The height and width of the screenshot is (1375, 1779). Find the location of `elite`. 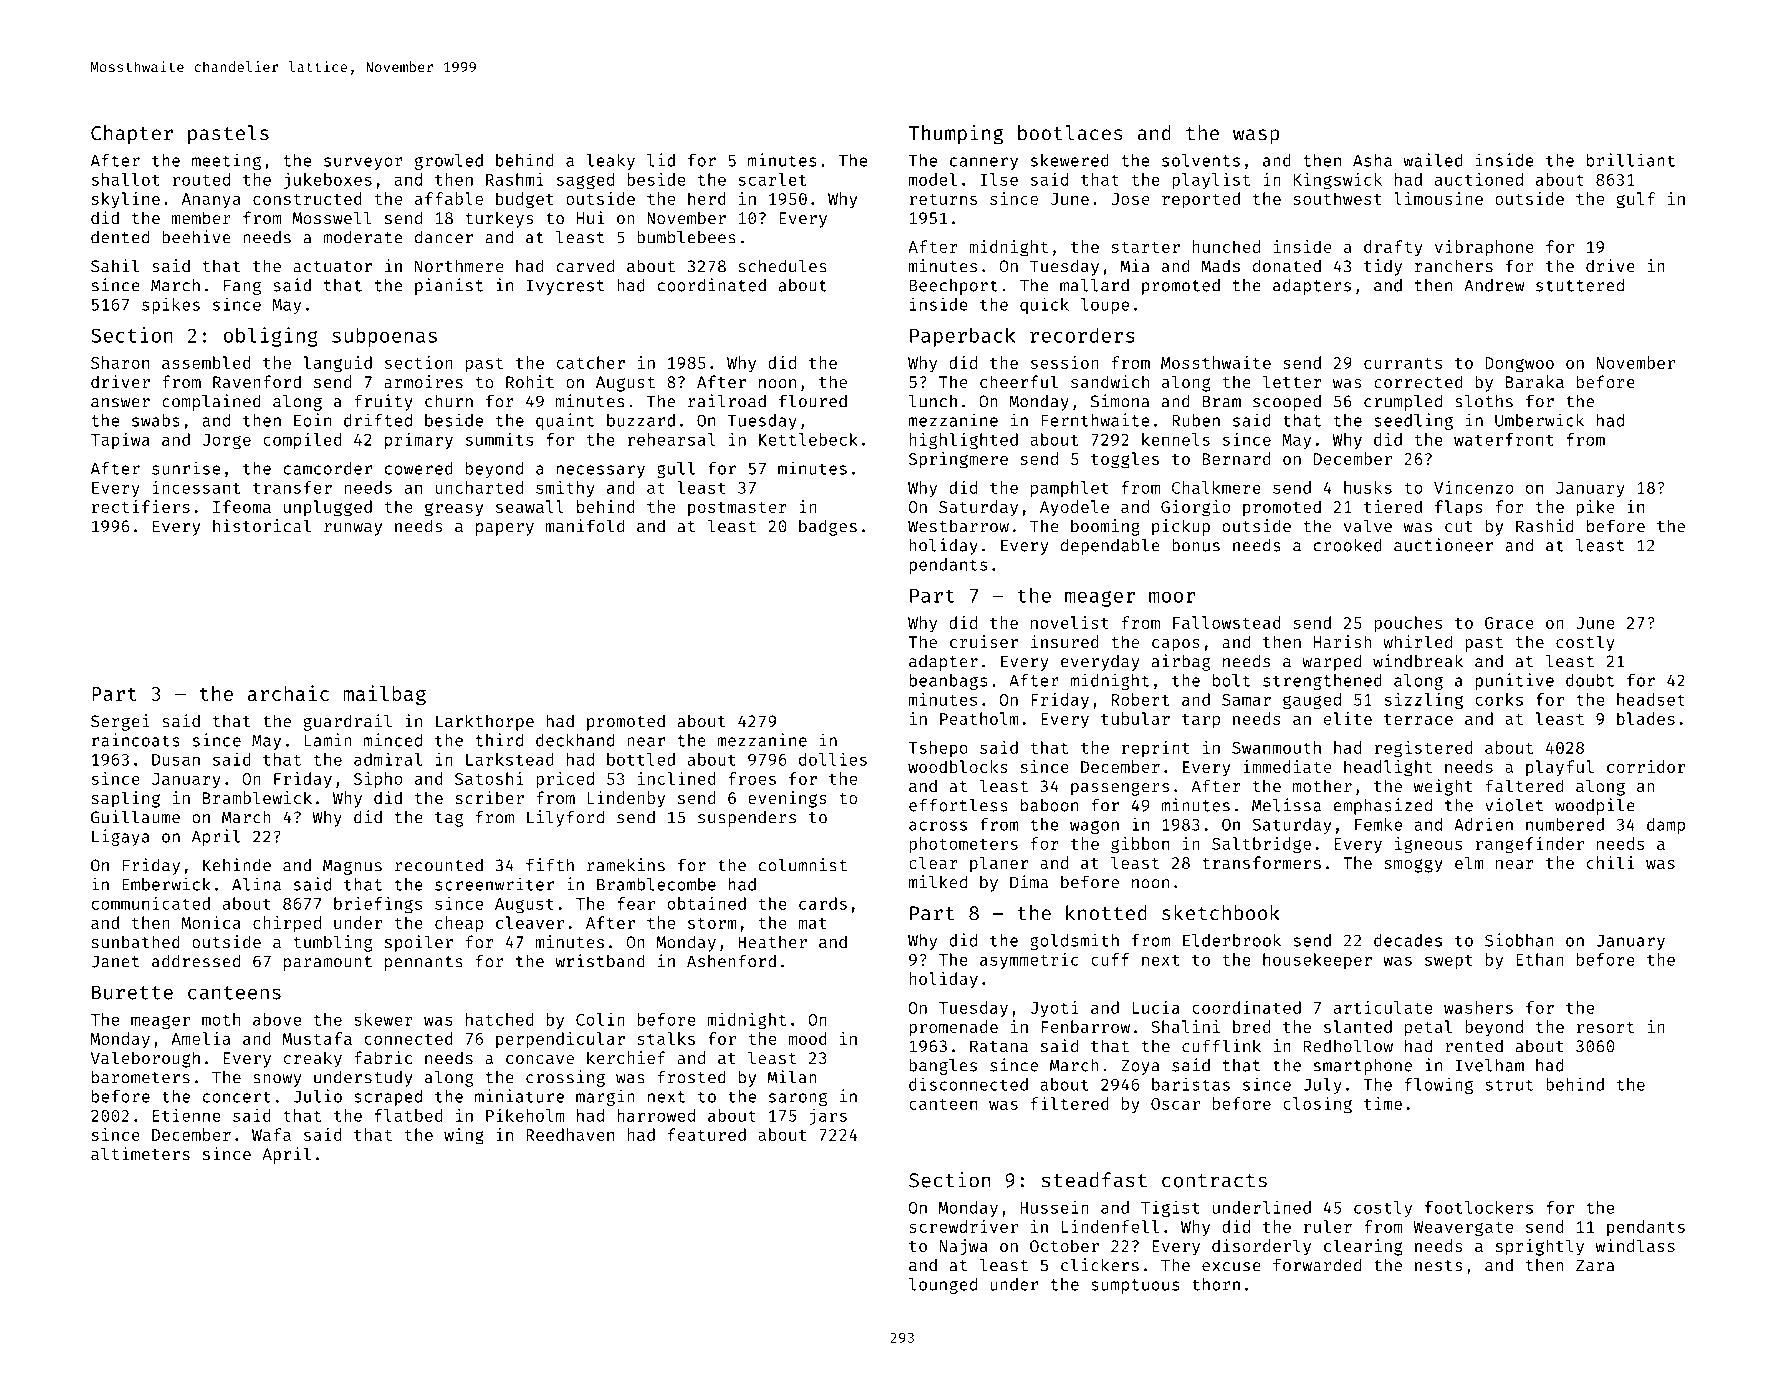

elite is located at coordinates (1348, 718).
